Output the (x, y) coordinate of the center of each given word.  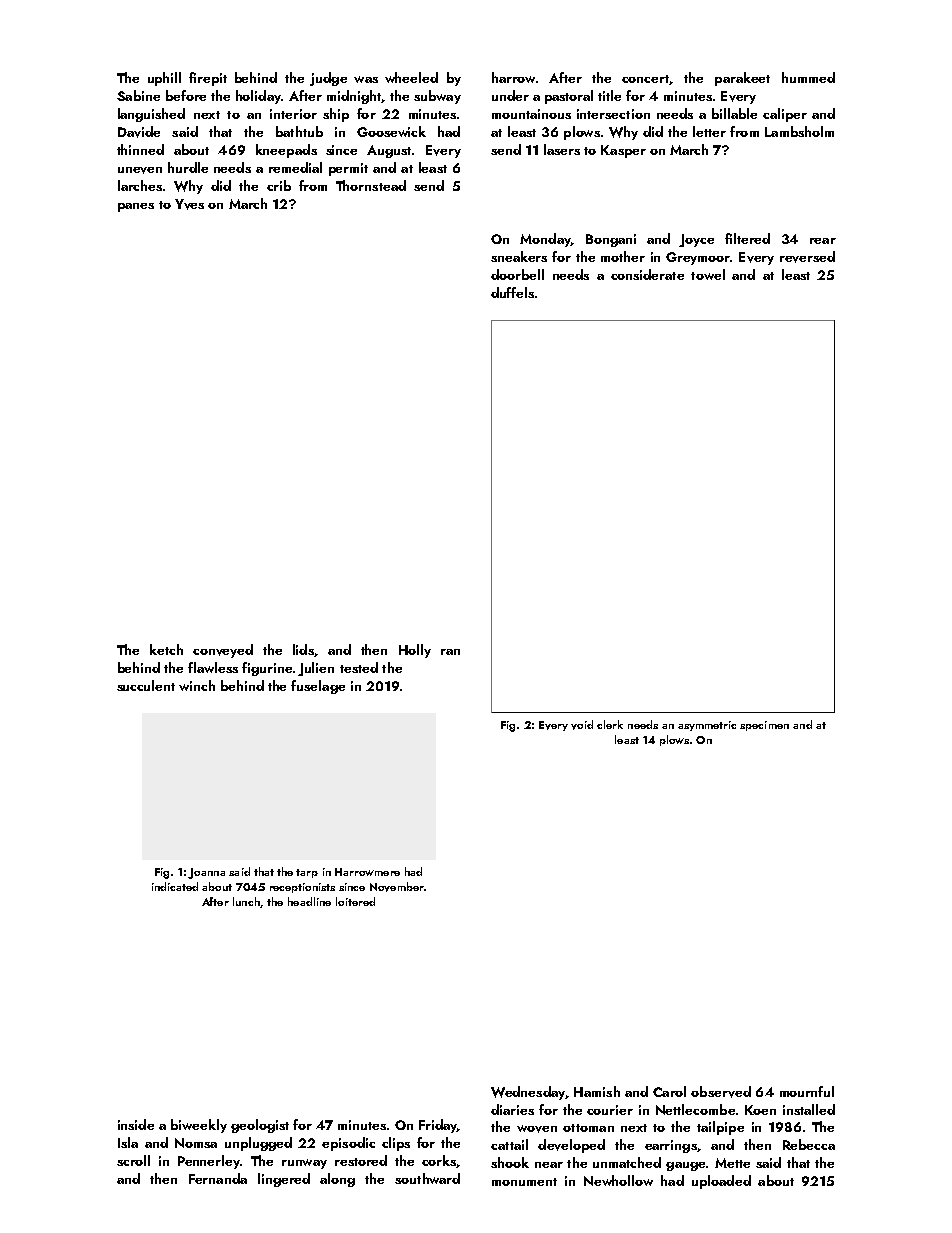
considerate (647, 274)
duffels (512, 292)
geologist (260, 1126)
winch (197, 685)
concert (646, 80)
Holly (415, 651)
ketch (166, 649)
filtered (747, 238)
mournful (807, 1091)
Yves (189, 204)
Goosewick (391, 131)
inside (136, 1124)
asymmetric (707, 726)
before (186, 95)
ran (450, 652)
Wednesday (528, 1093)
